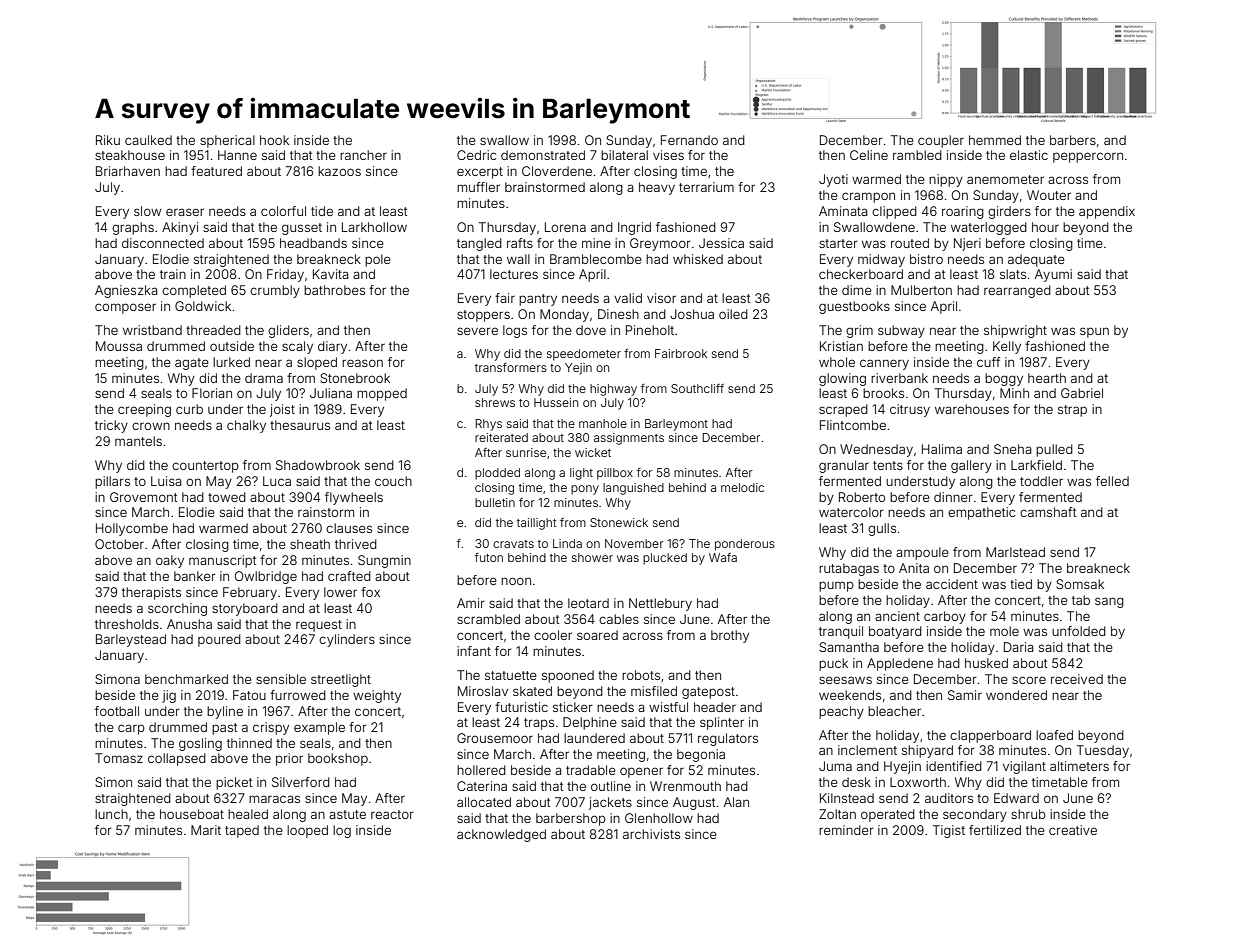 The width and height of the screenshot is (1233, 952). Describe the element at coordinates (319, 728) in the screenshot. I see `example` at that location.
